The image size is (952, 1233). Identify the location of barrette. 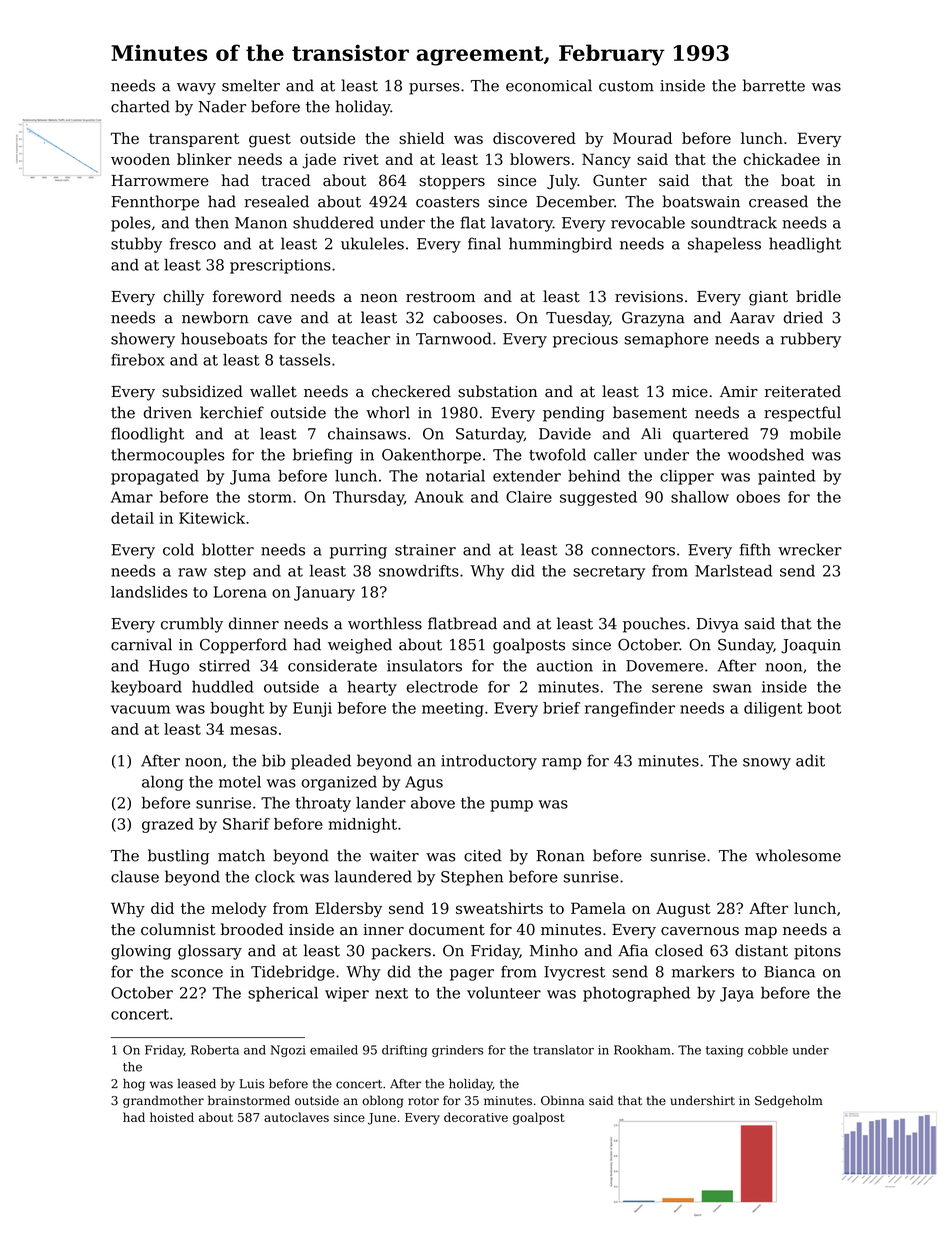
(774, 85).
